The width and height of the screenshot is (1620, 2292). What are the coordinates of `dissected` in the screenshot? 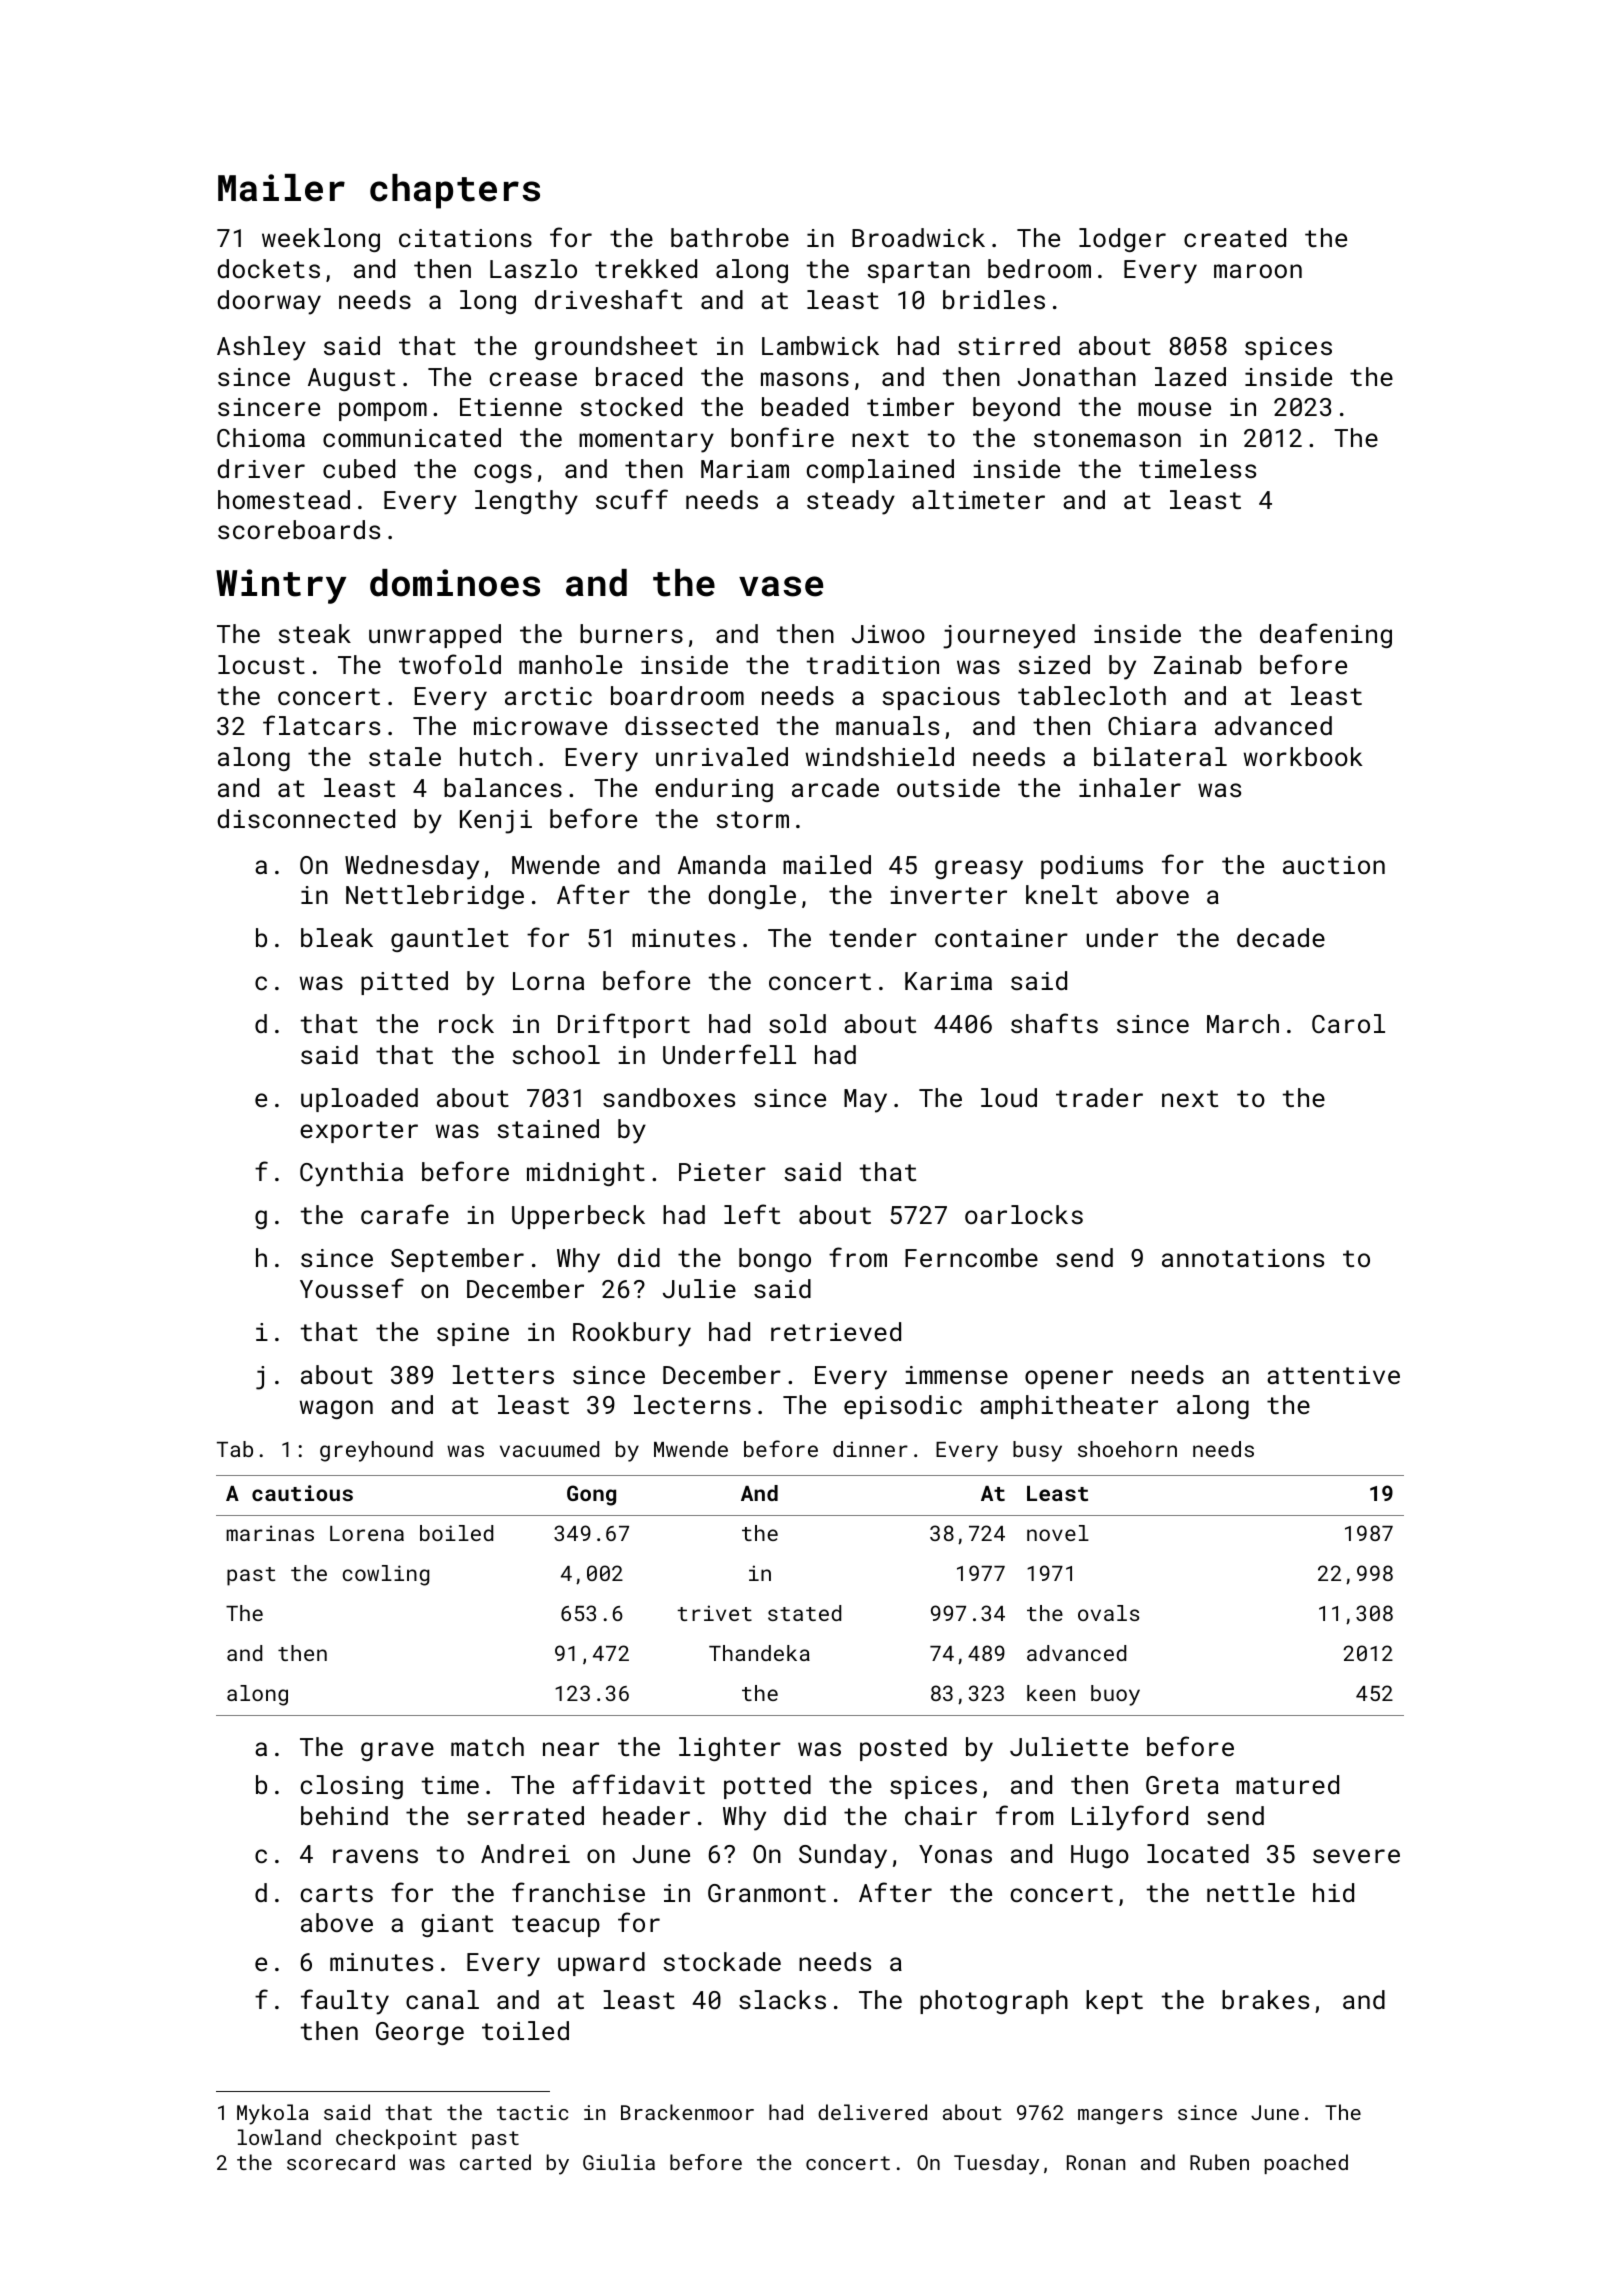 It's located at (691, 725).
